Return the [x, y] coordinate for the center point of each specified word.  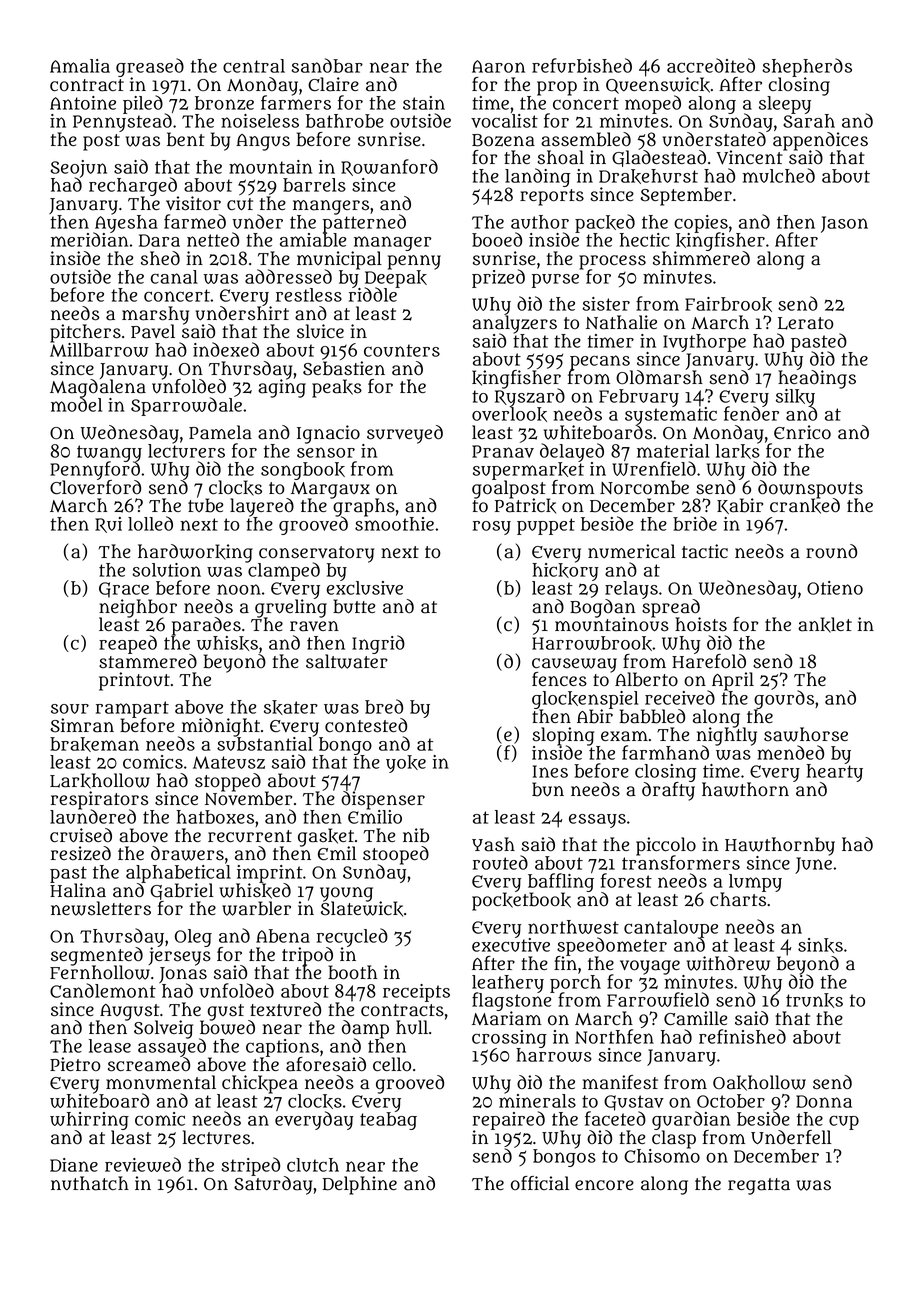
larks [738, 451]
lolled [150, 523]
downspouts [810, 489]
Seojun [79, 169]
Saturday [273, 1185]
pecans [600, 362]
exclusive [365, 588]
